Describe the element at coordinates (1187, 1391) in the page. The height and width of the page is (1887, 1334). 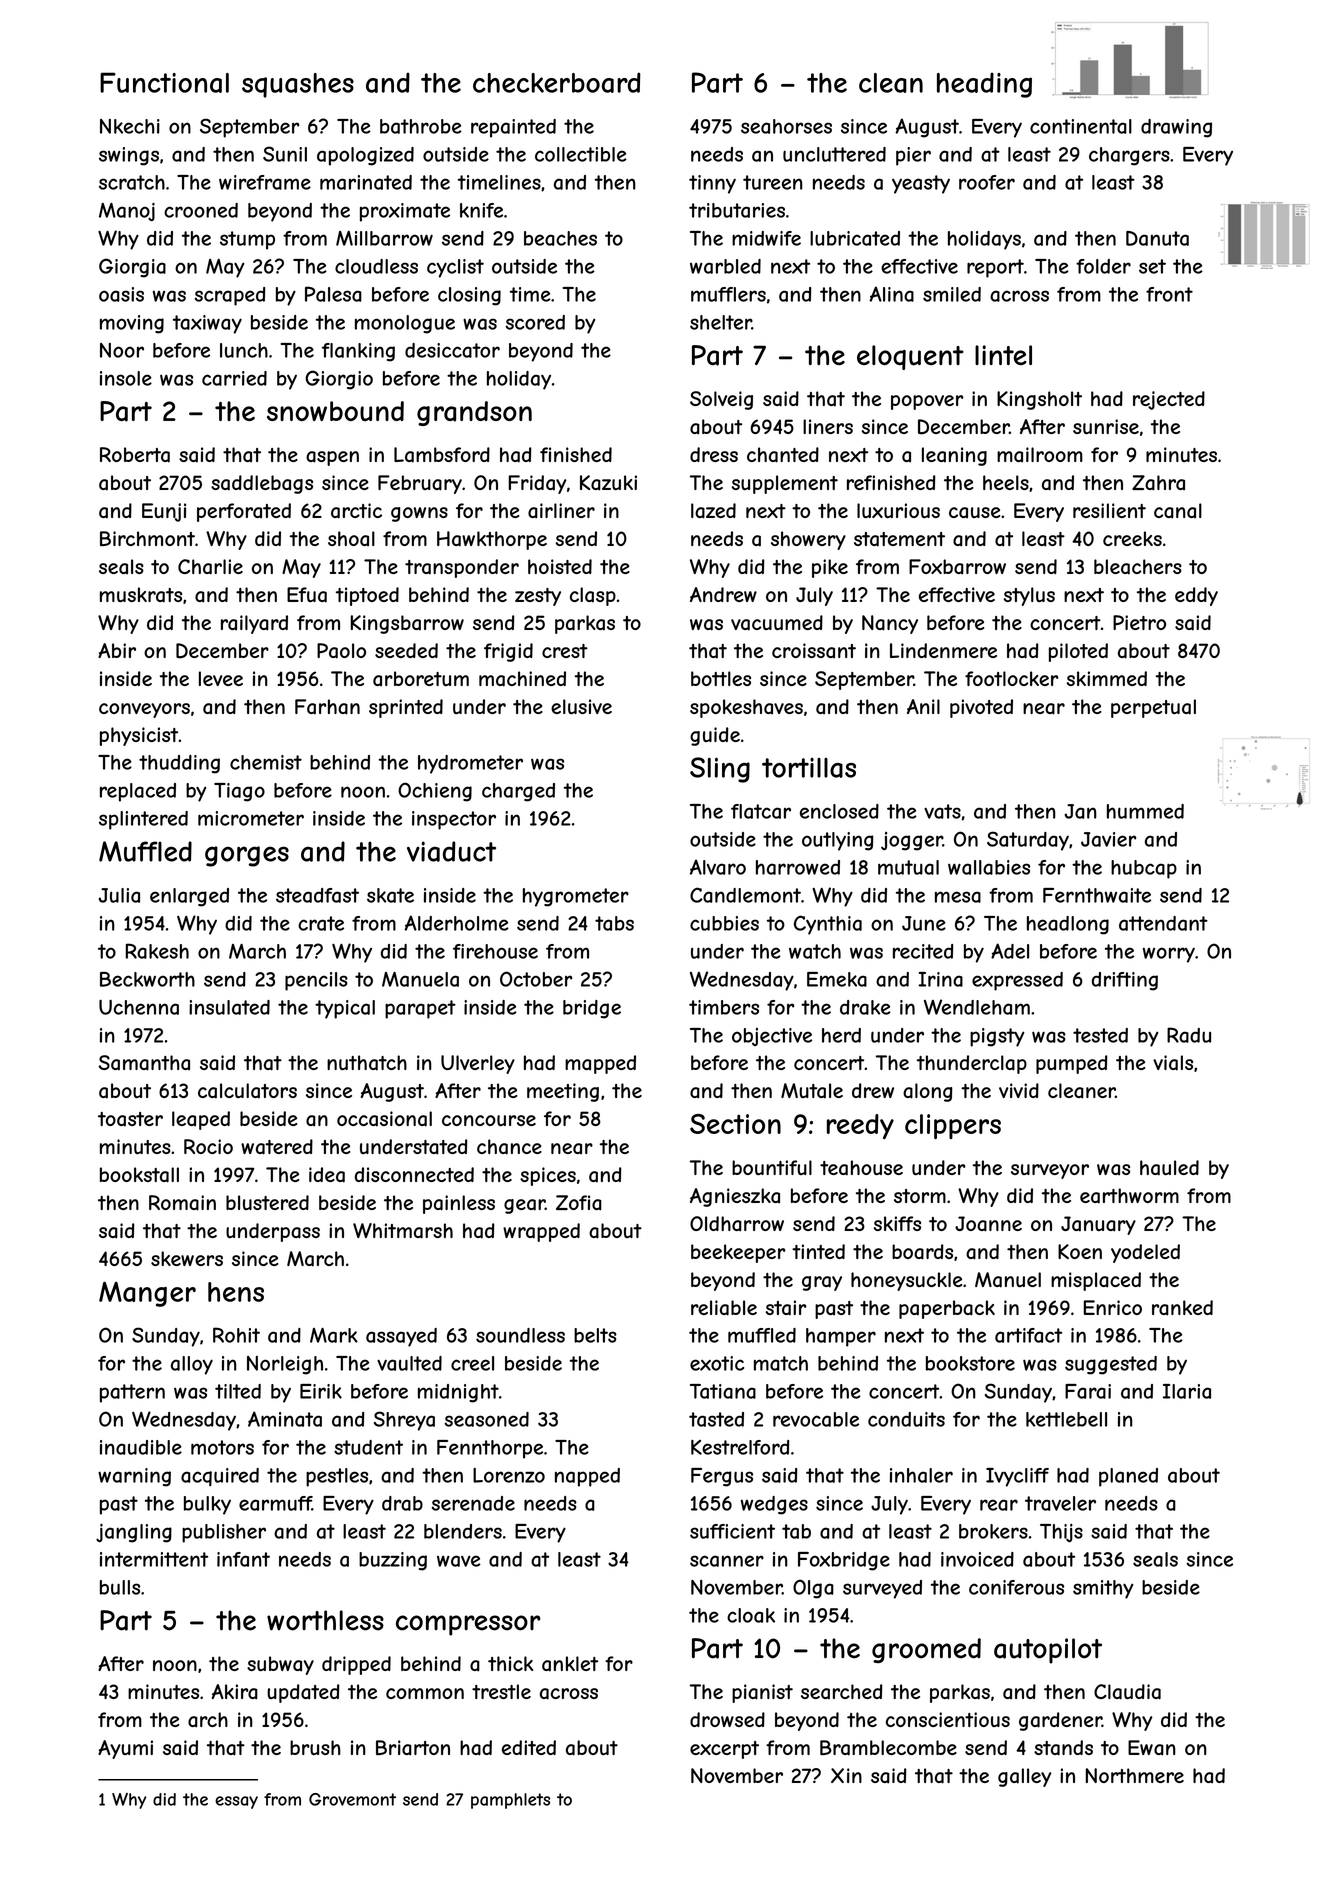
I see `Ilaria` at that location.
